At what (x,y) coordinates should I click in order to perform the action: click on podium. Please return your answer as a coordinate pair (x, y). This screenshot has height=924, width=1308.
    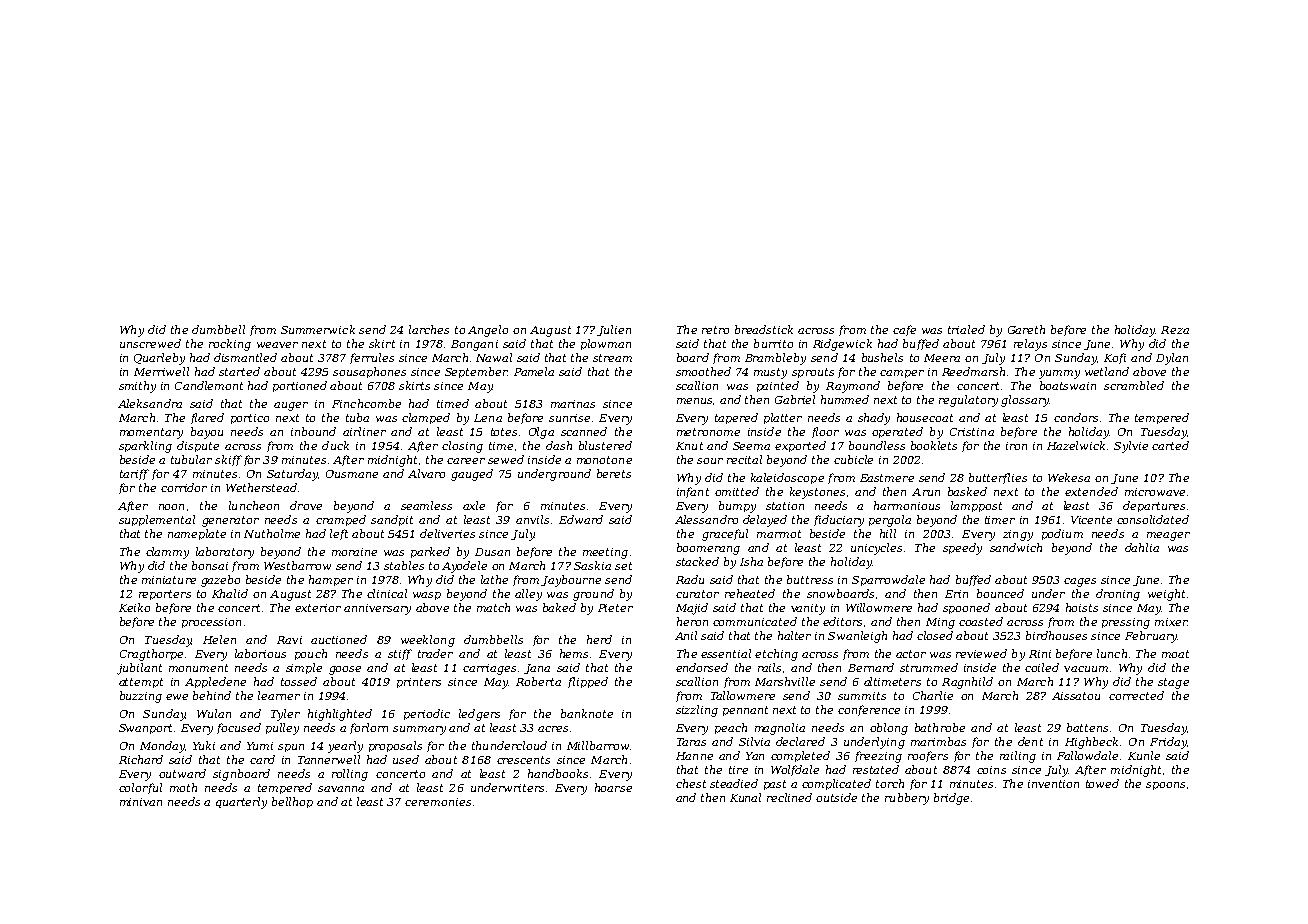
    Looking at the image, I should click on (1062, 534).
